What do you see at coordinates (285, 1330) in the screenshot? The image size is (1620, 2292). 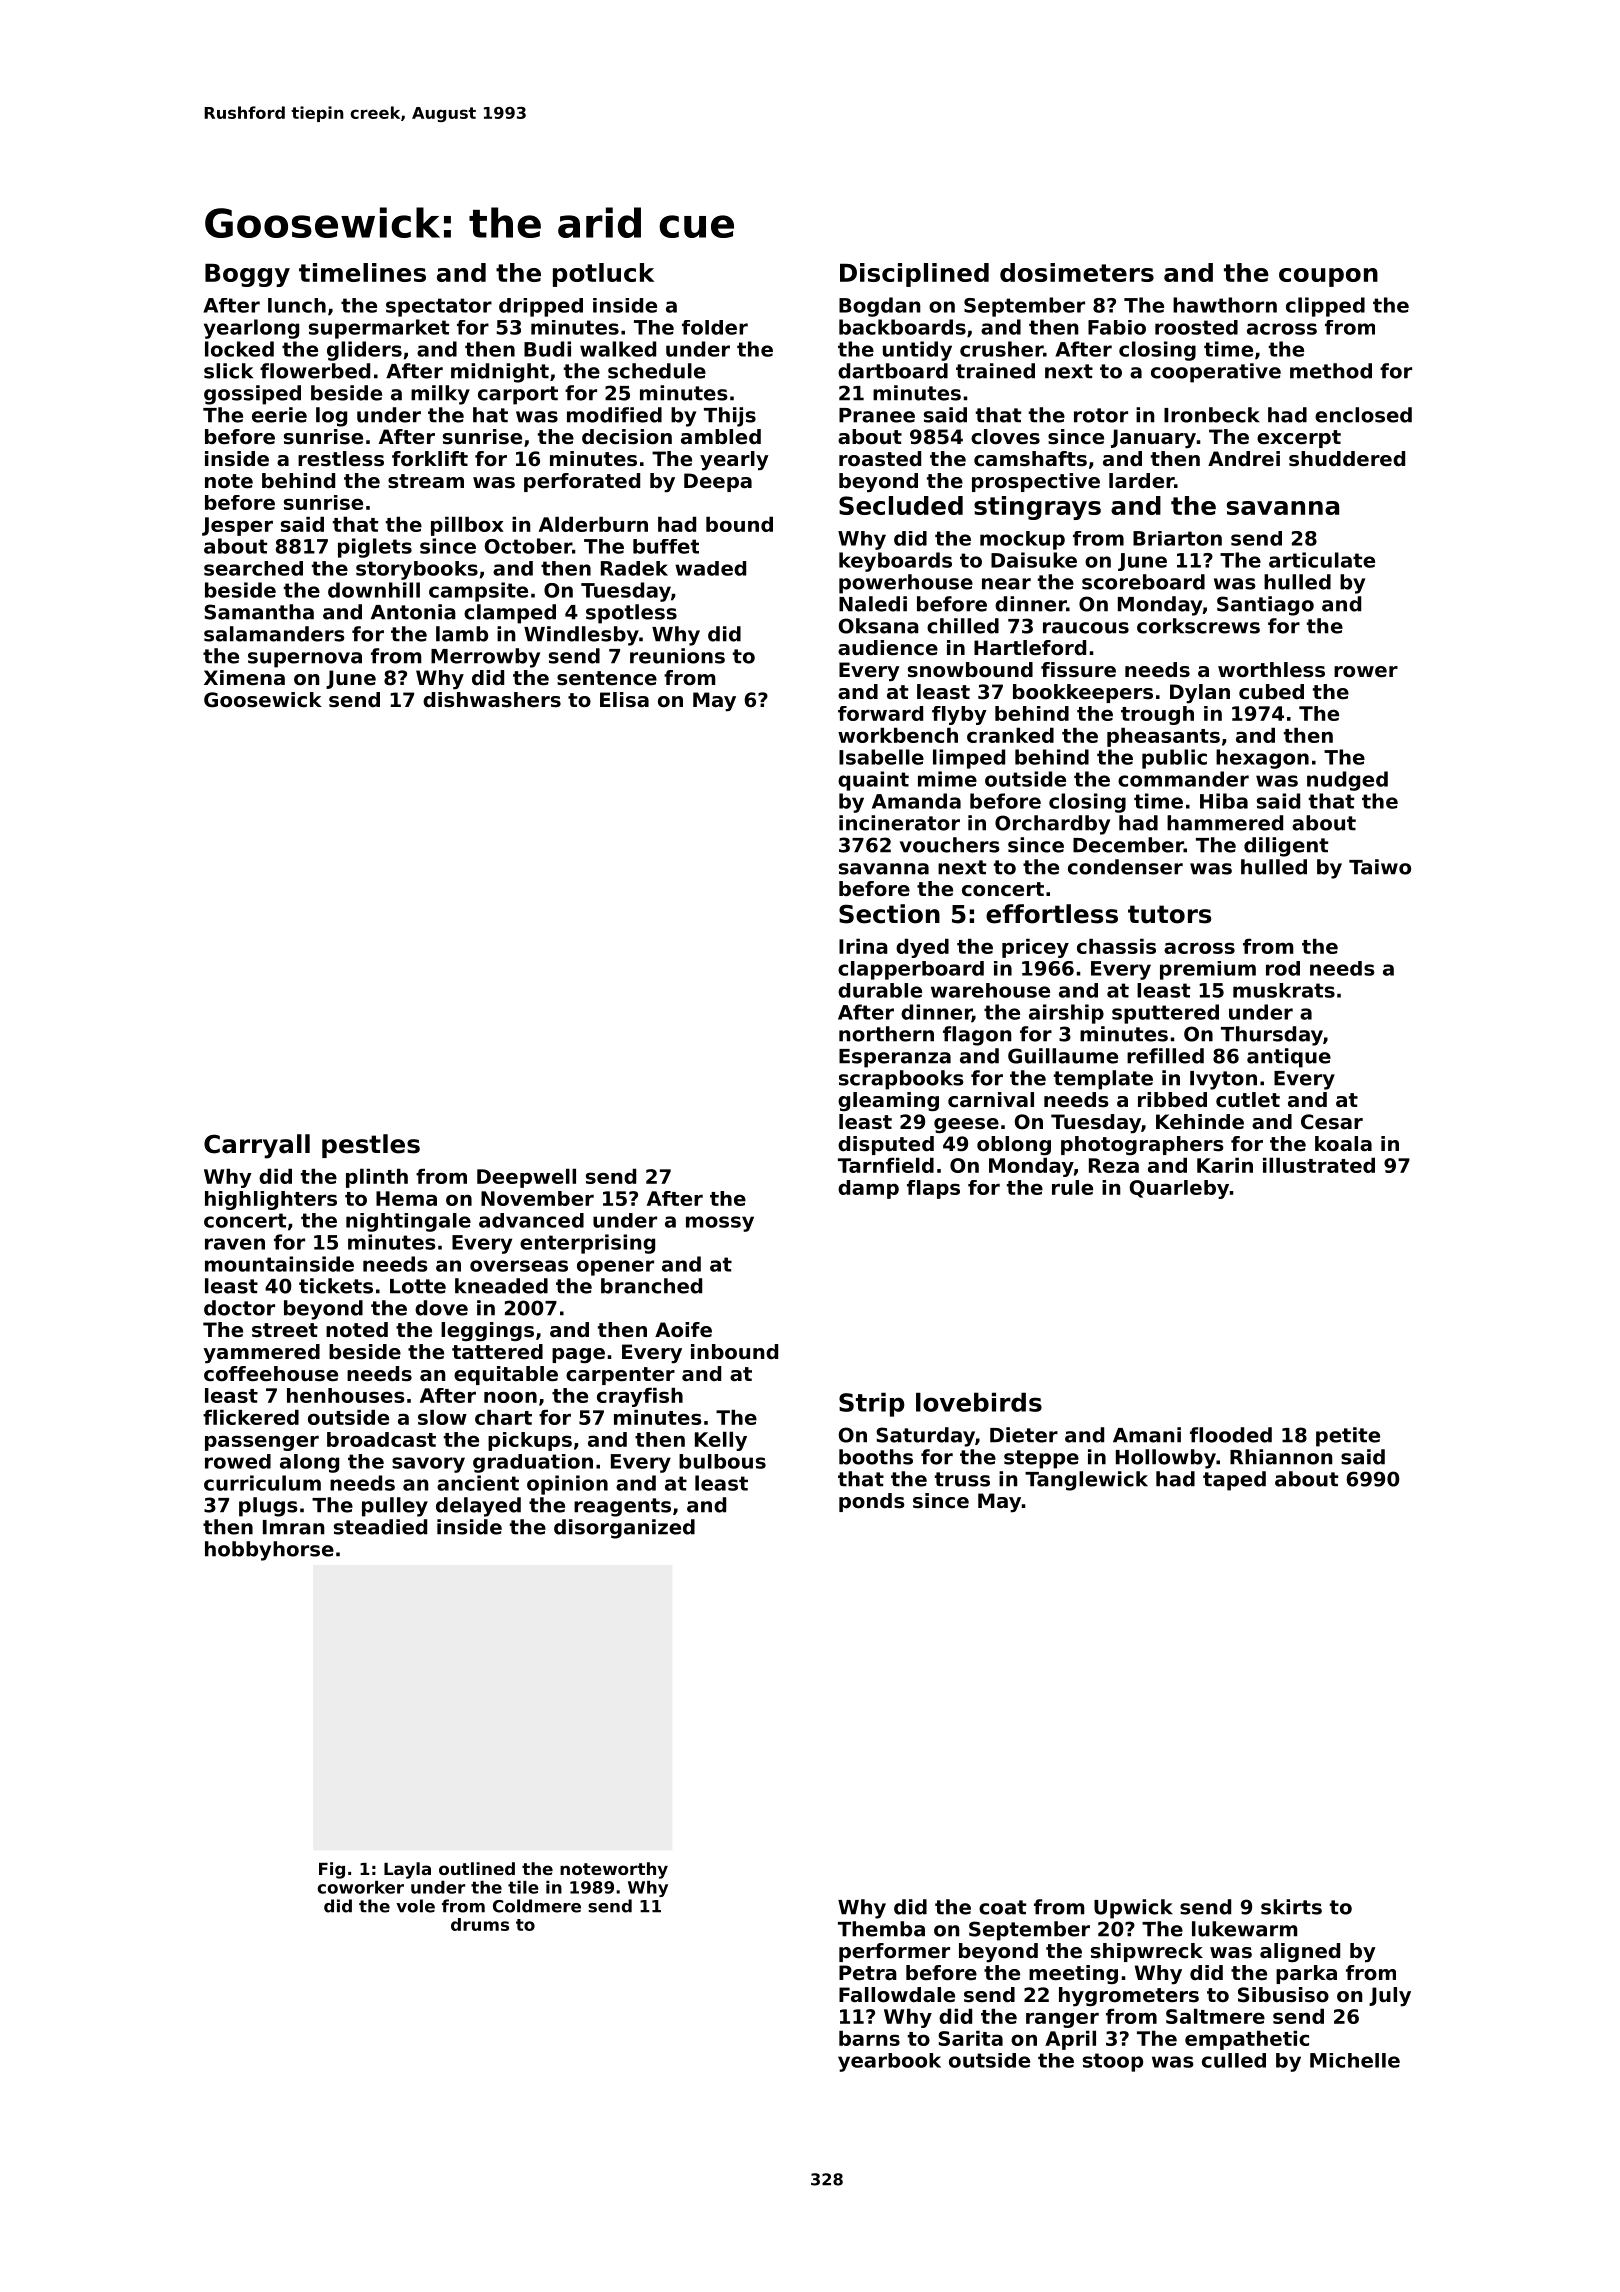 I see `street` at bounding box center [285, 1330].
